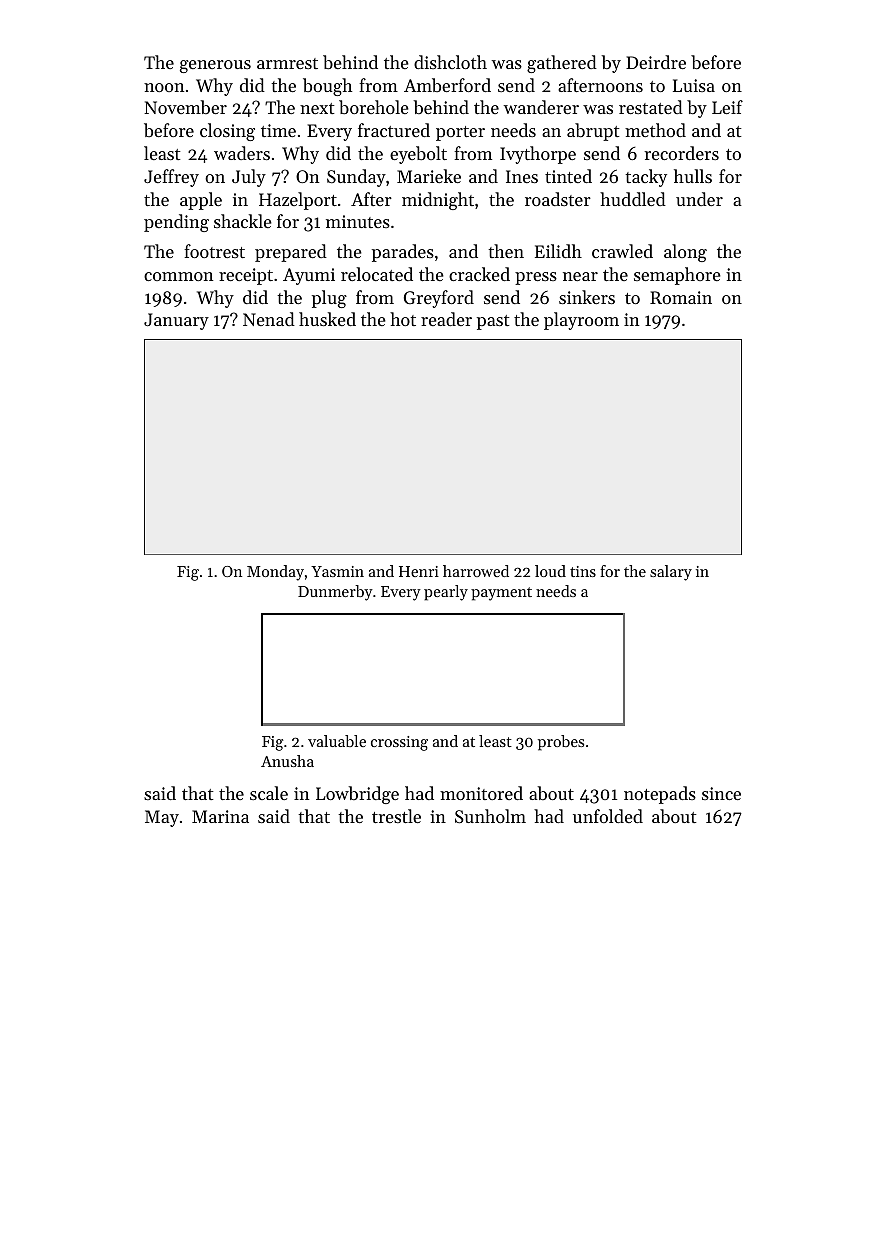 The height and width of the page is (1257, 886). I want to click on crossing, so click(399, 743).
